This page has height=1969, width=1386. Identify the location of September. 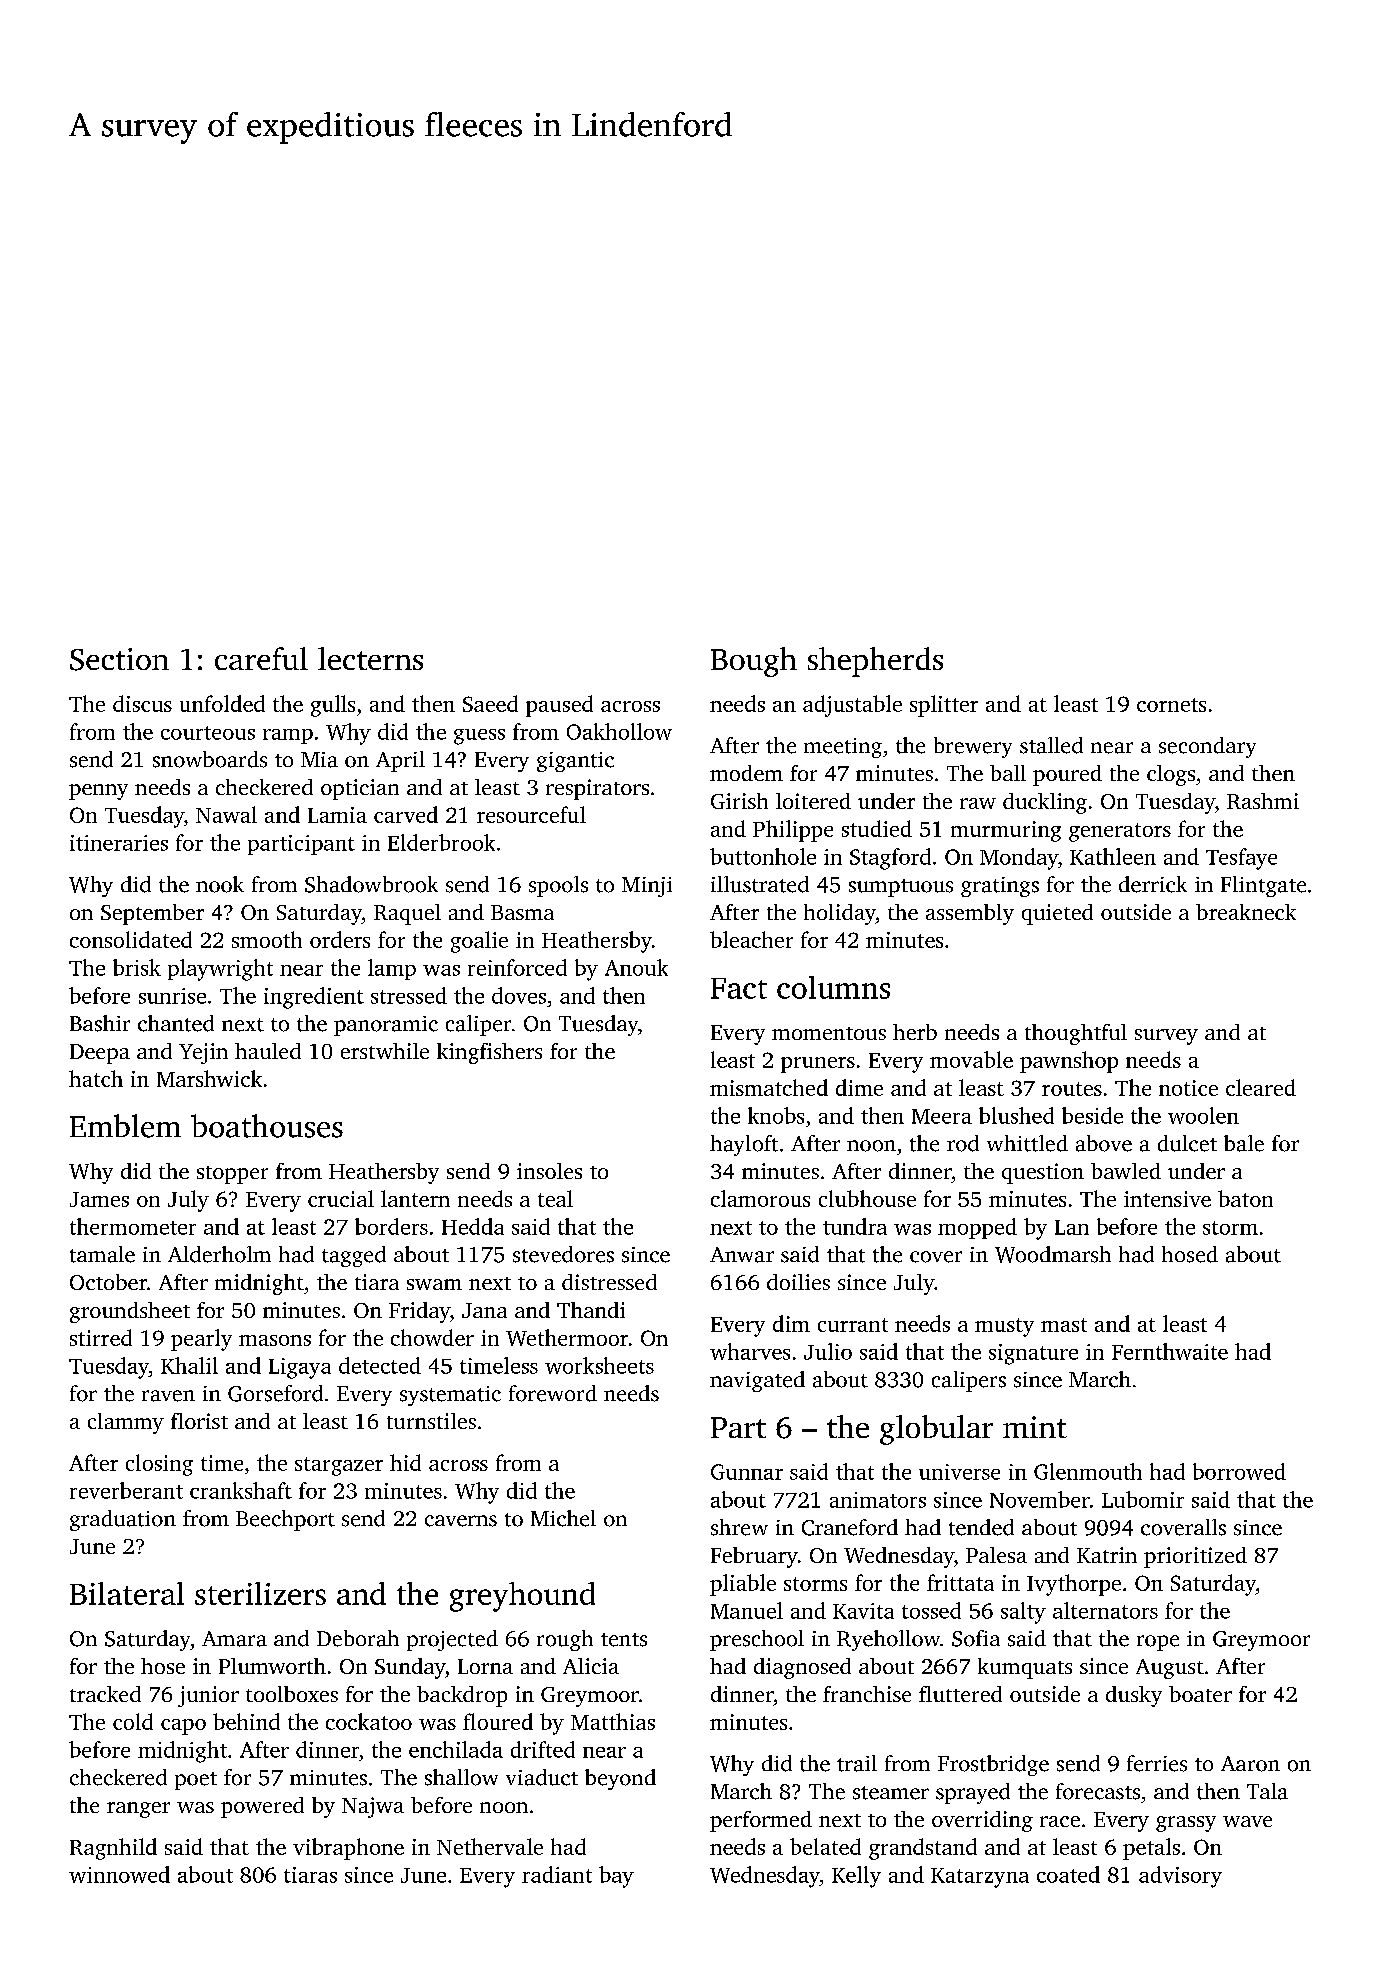
(152, 914).
